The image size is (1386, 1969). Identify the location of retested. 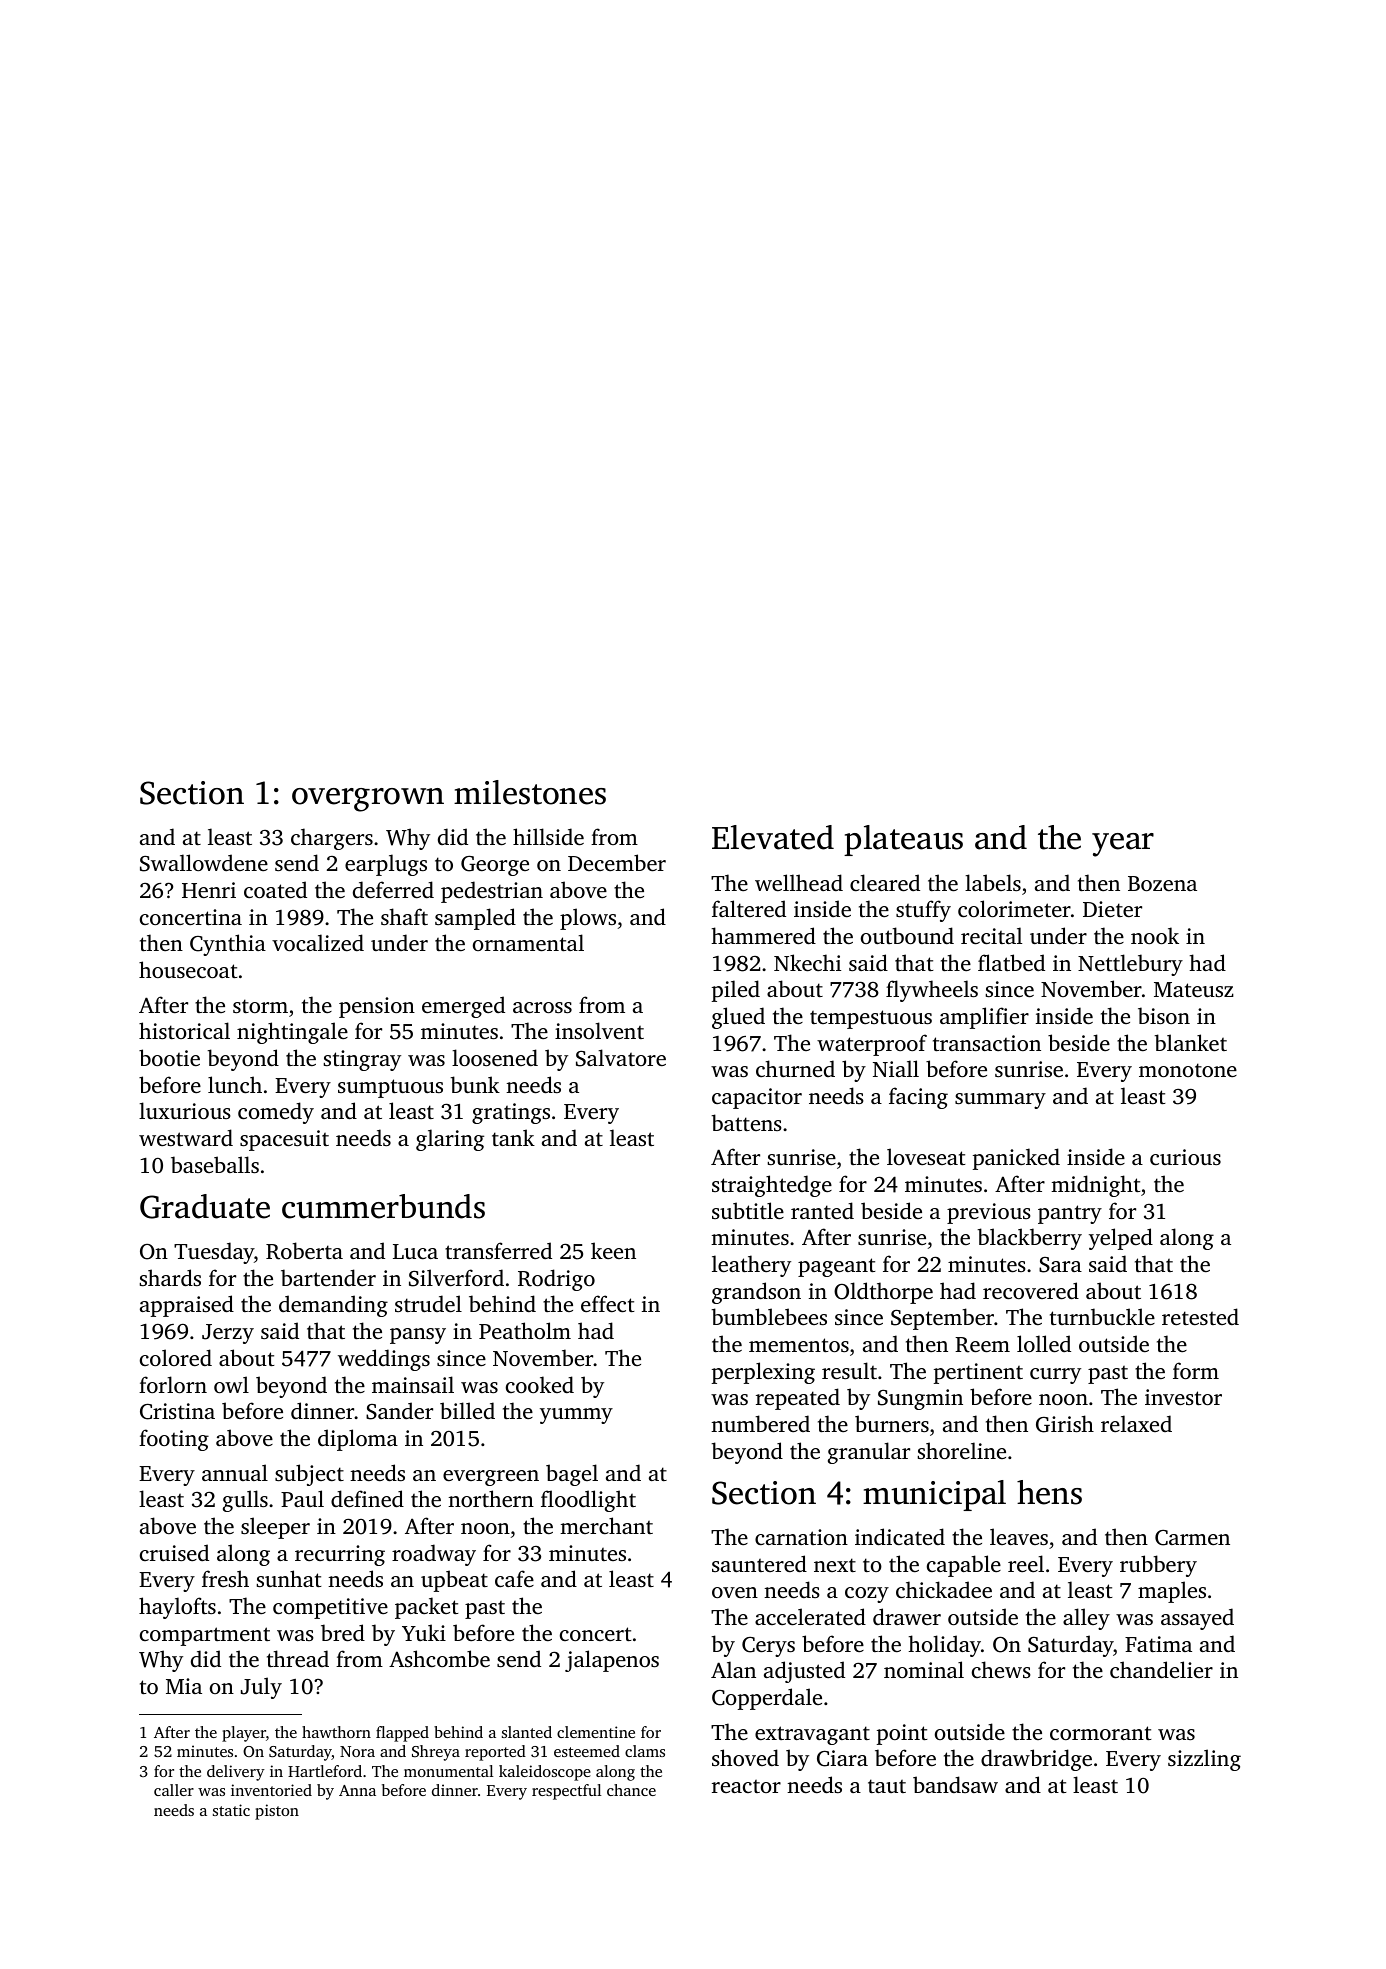
(1200, 1316).
